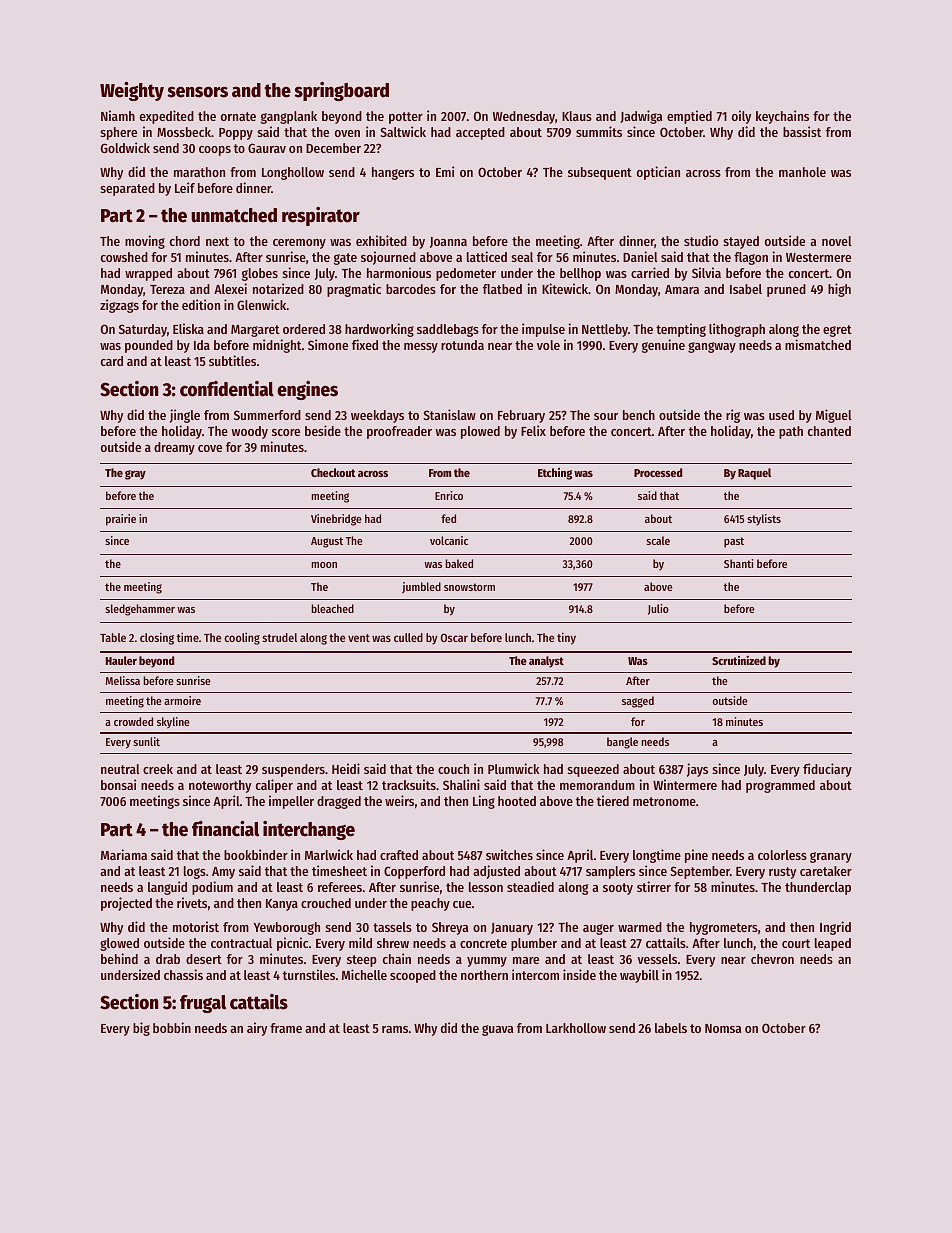 The width and height of the page is (952, 1233). Describe the element at coordinates (201, 304) in the page. I see `edition` at that location.
